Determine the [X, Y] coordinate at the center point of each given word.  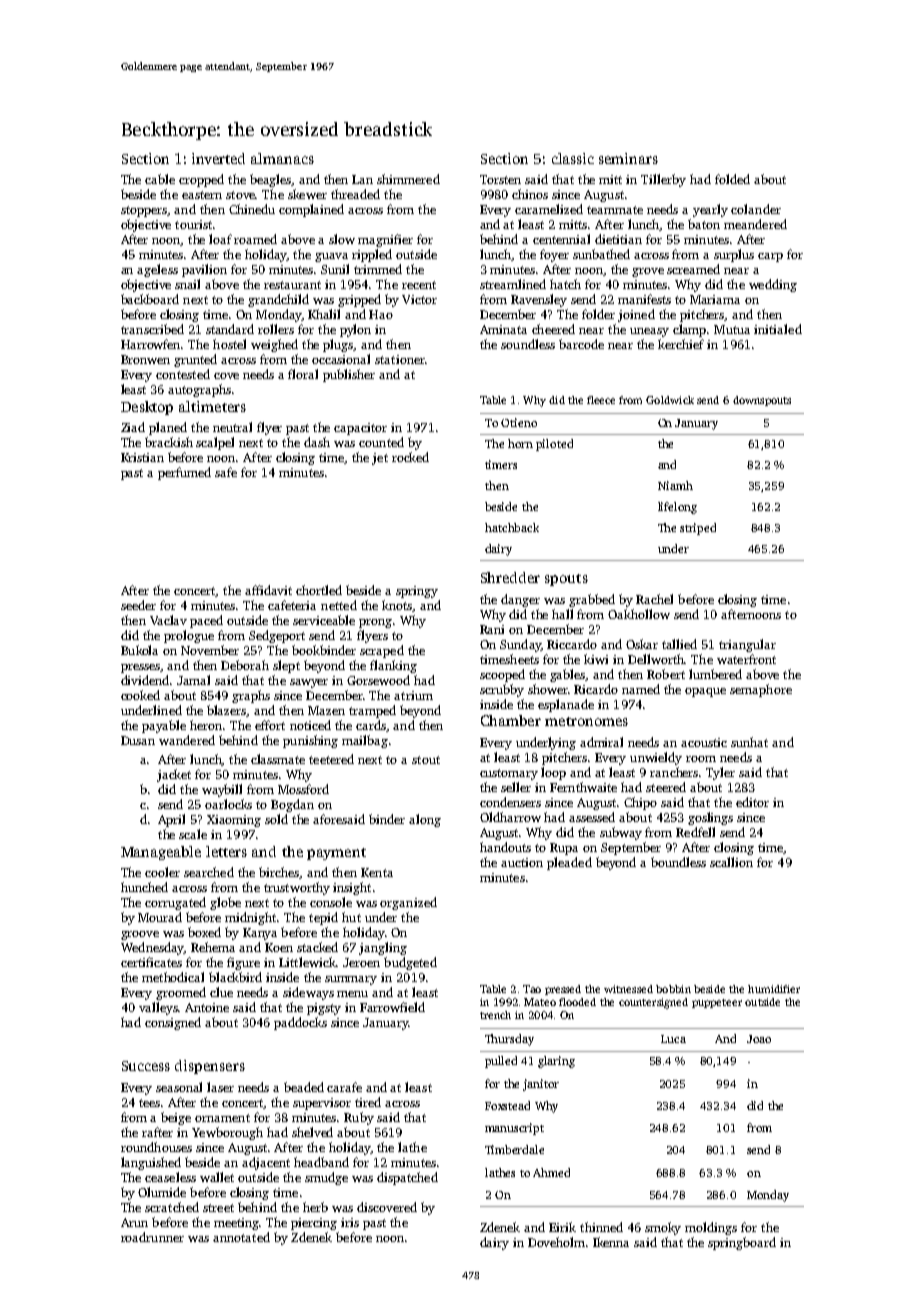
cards [371, 726]
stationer [400, 359]
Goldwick [670, 400]
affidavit [268, 590]
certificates [151, 962]
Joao [759, 1039]
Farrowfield [392, 1007]
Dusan [138, 740]
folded [732, 179]
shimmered [408, 179]
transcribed [152, 329]
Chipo [640, 803]
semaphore [761, 690]
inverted [218, 158]
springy [417, 592]
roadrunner [152, 1237]
